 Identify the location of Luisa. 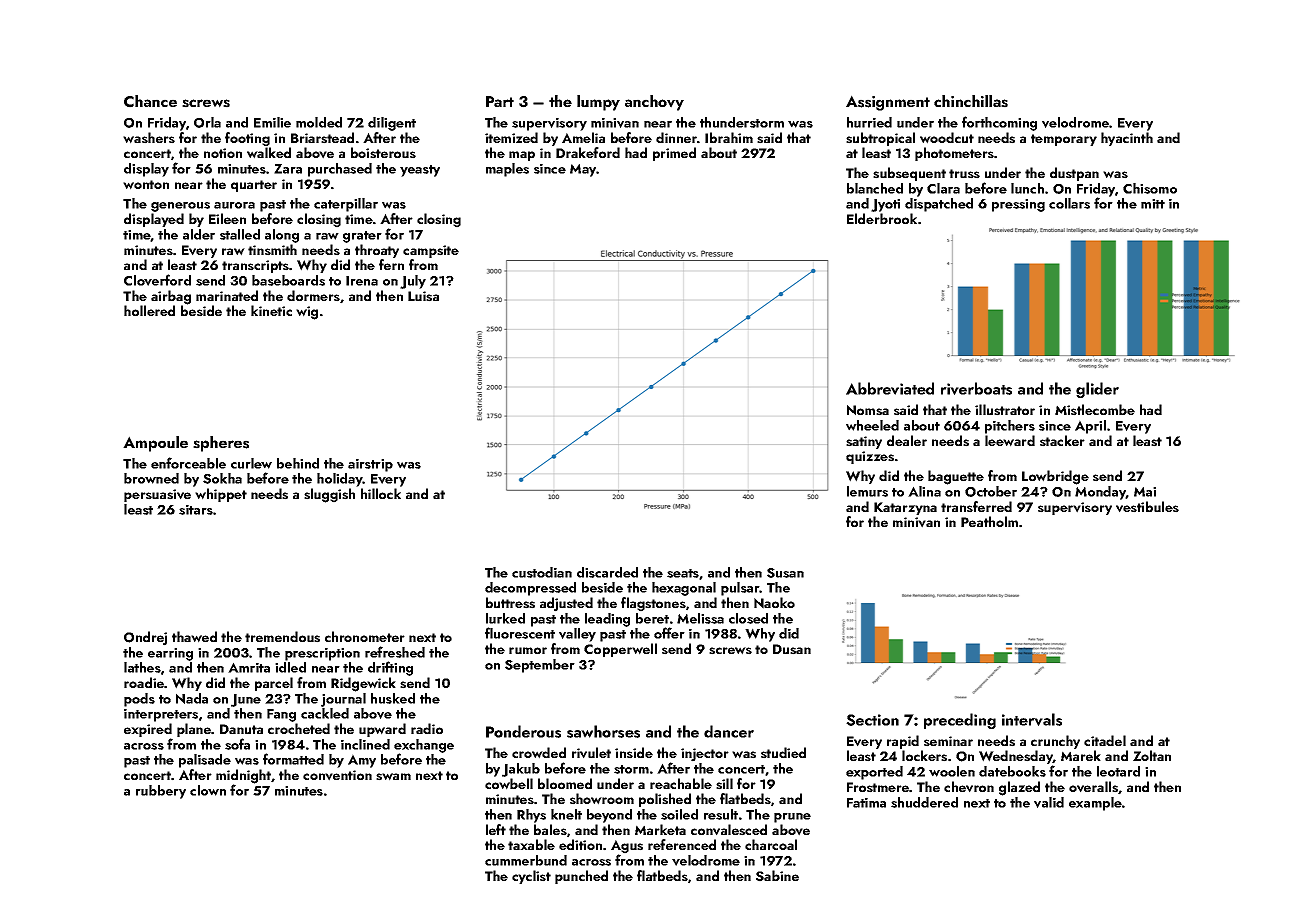
(423, 296).
